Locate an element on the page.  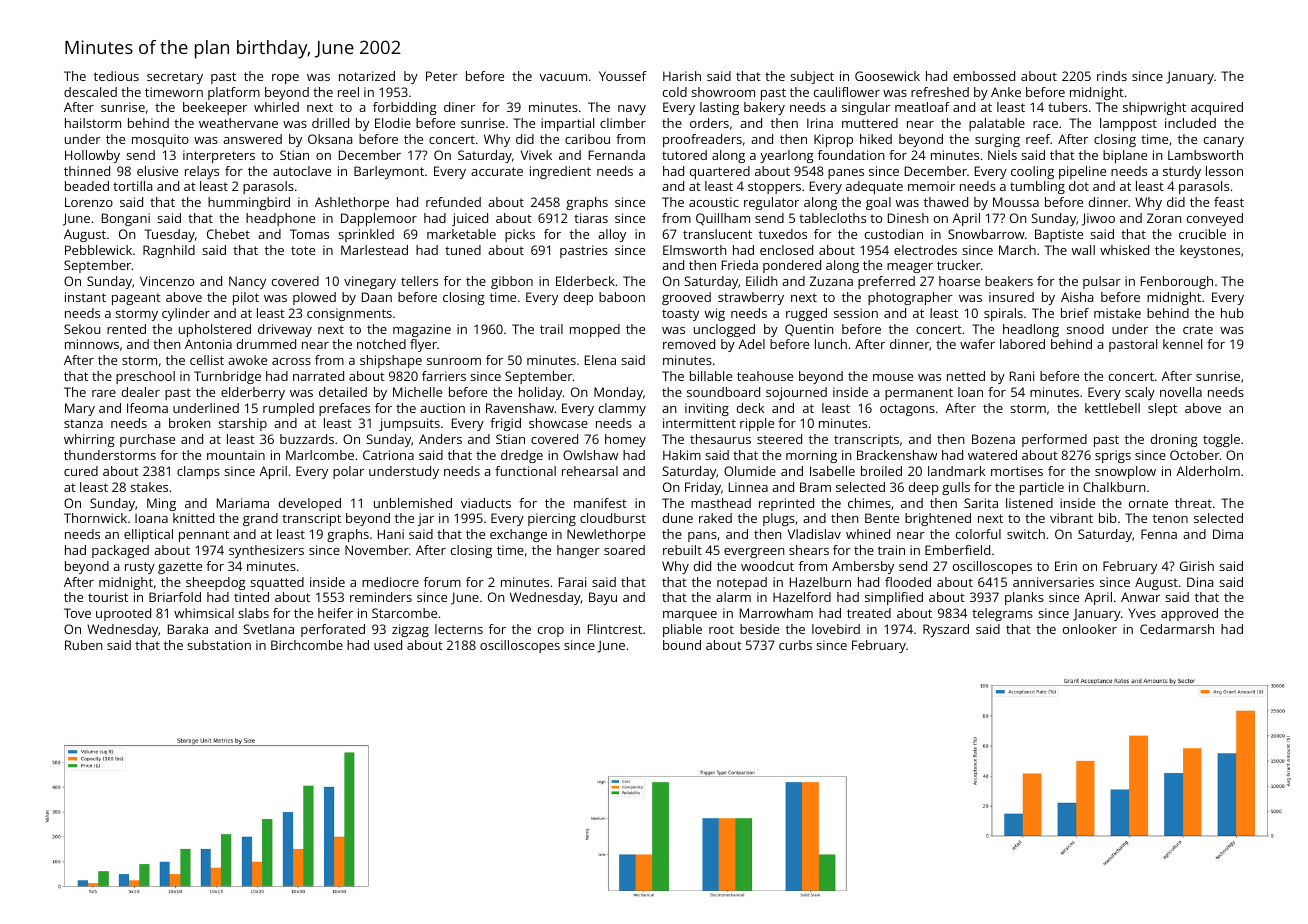
Vincenzo is located at coordinates (167, 281).
